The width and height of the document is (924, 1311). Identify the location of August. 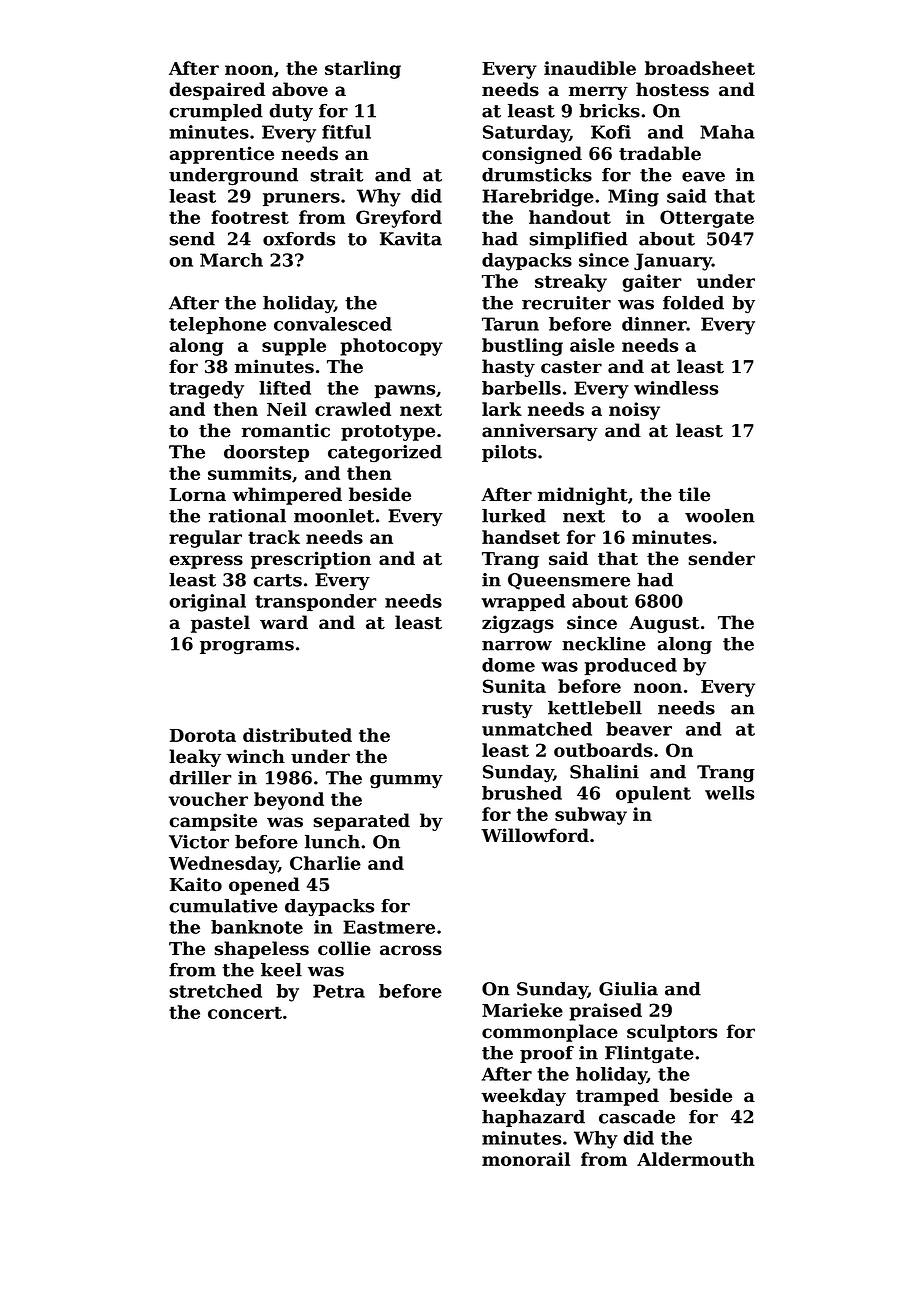
(664, 624).
